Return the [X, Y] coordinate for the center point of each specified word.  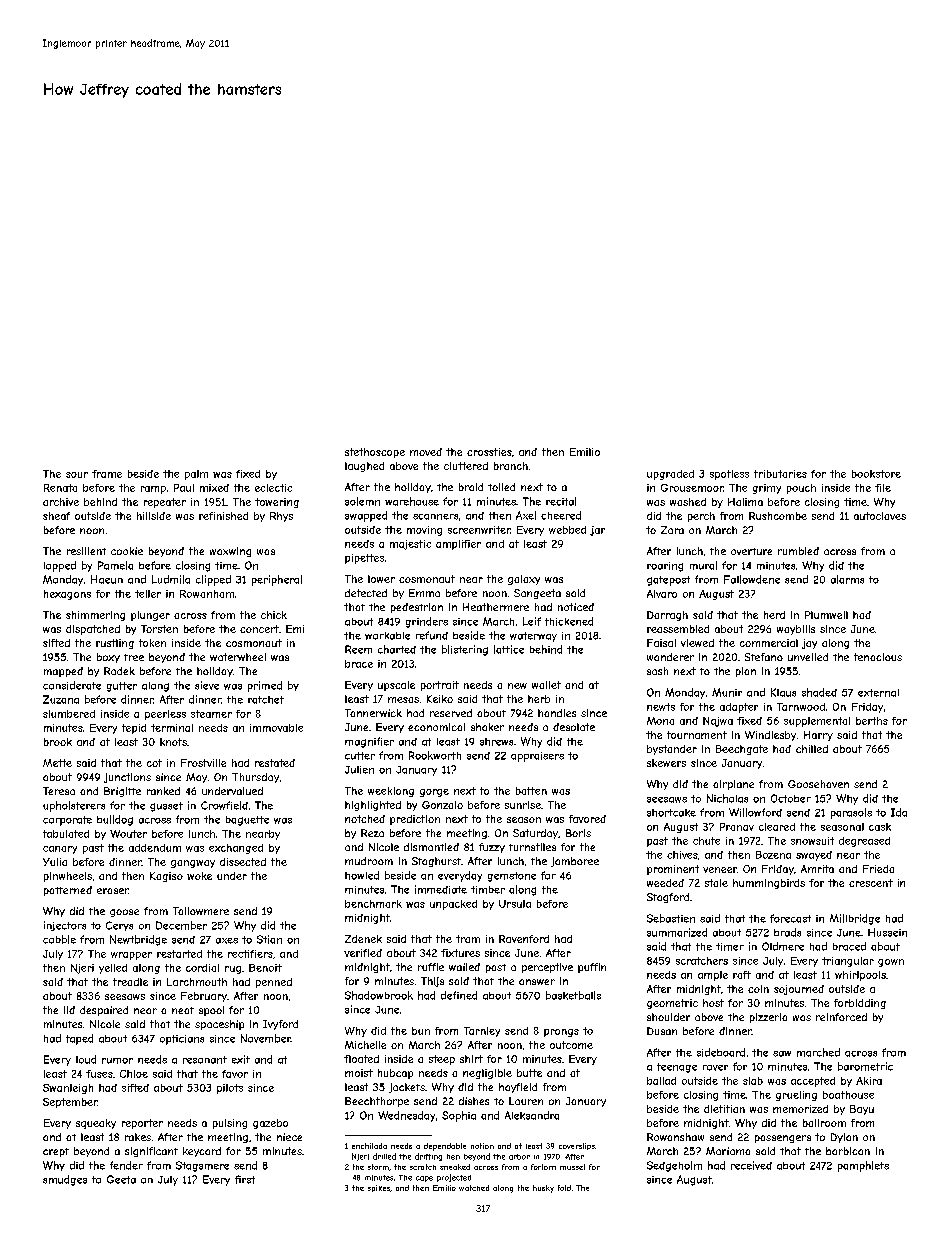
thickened [569, 621]
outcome [571, 1045]
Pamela [115, 565]
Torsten [159, 629]
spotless [729, 475]
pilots [230, 1089]
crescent [871, 883]
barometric [865, 1066]
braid [471, 487]
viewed [697, 643]
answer [537, 982]
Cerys [119, 926]
